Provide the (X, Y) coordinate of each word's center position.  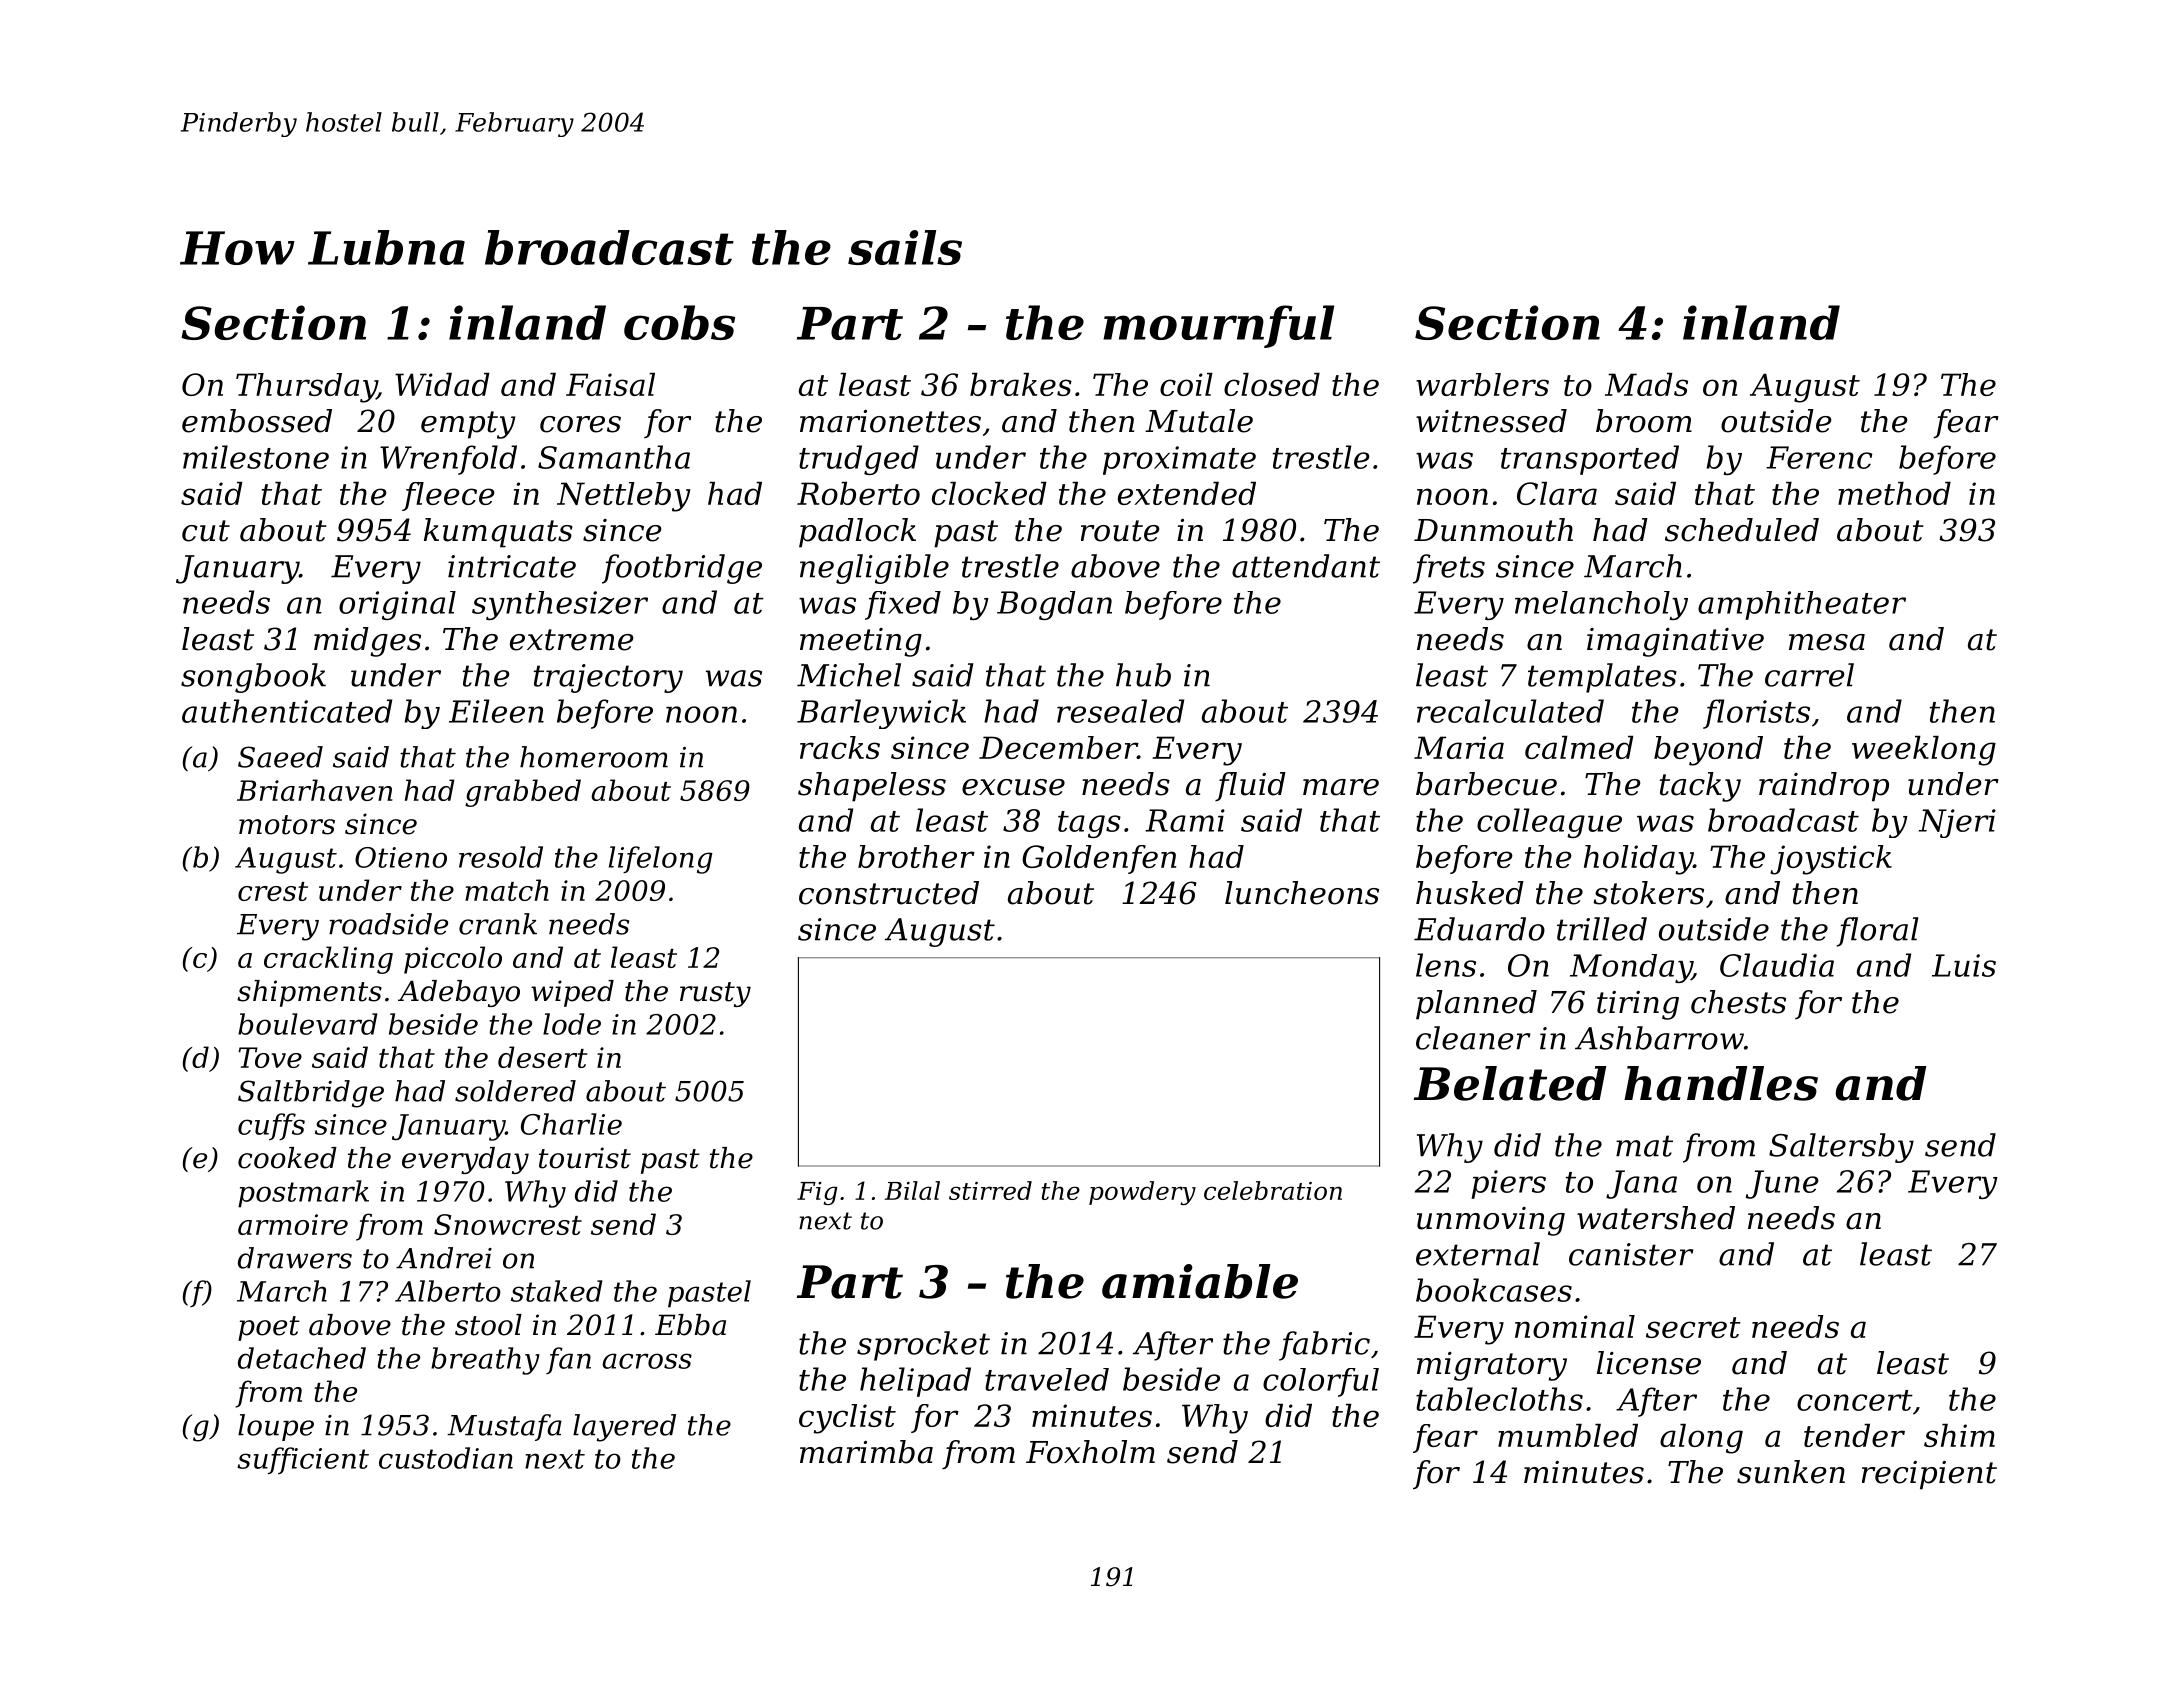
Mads (1646, 384)
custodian (446, 1458)
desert (543, 1057)
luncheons (1302, 893)
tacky (1700, 787)
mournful (1218, 326)
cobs (679, 322)
